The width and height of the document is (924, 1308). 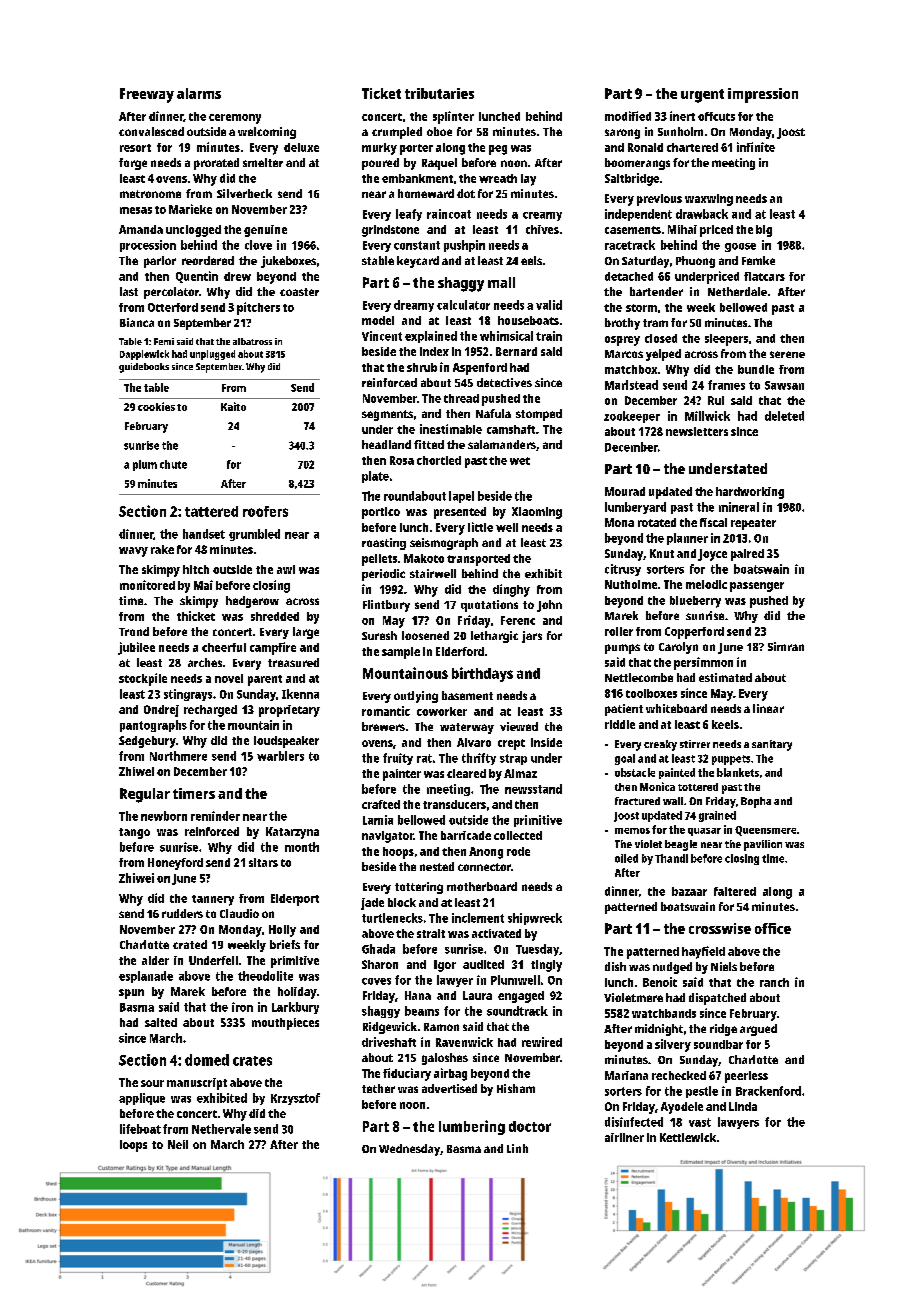 I want to click on alarms, so click(x=199, y=93).
